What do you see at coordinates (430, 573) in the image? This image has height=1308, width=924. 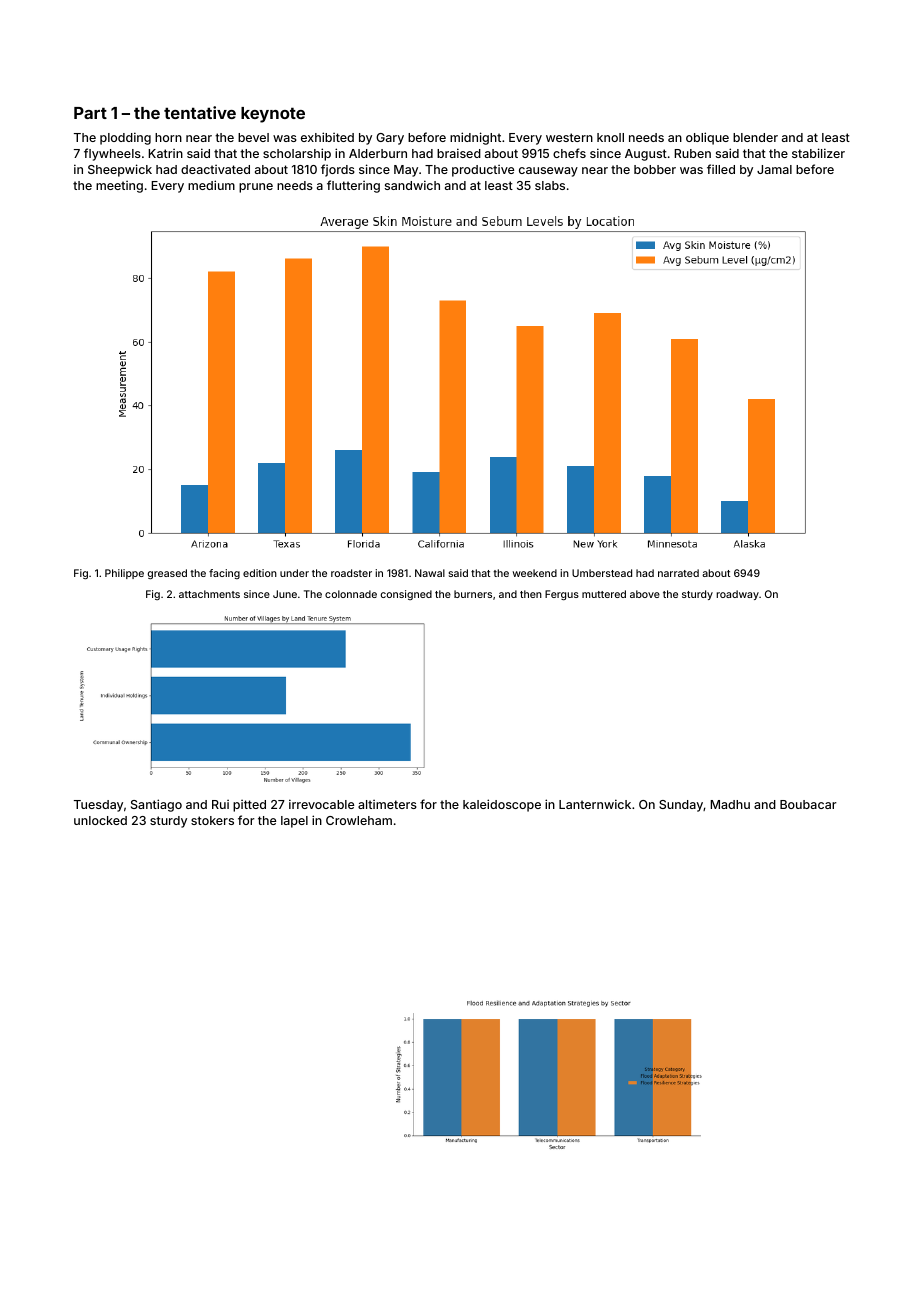 I see `Nawal` at bounding box center [430, 573].
